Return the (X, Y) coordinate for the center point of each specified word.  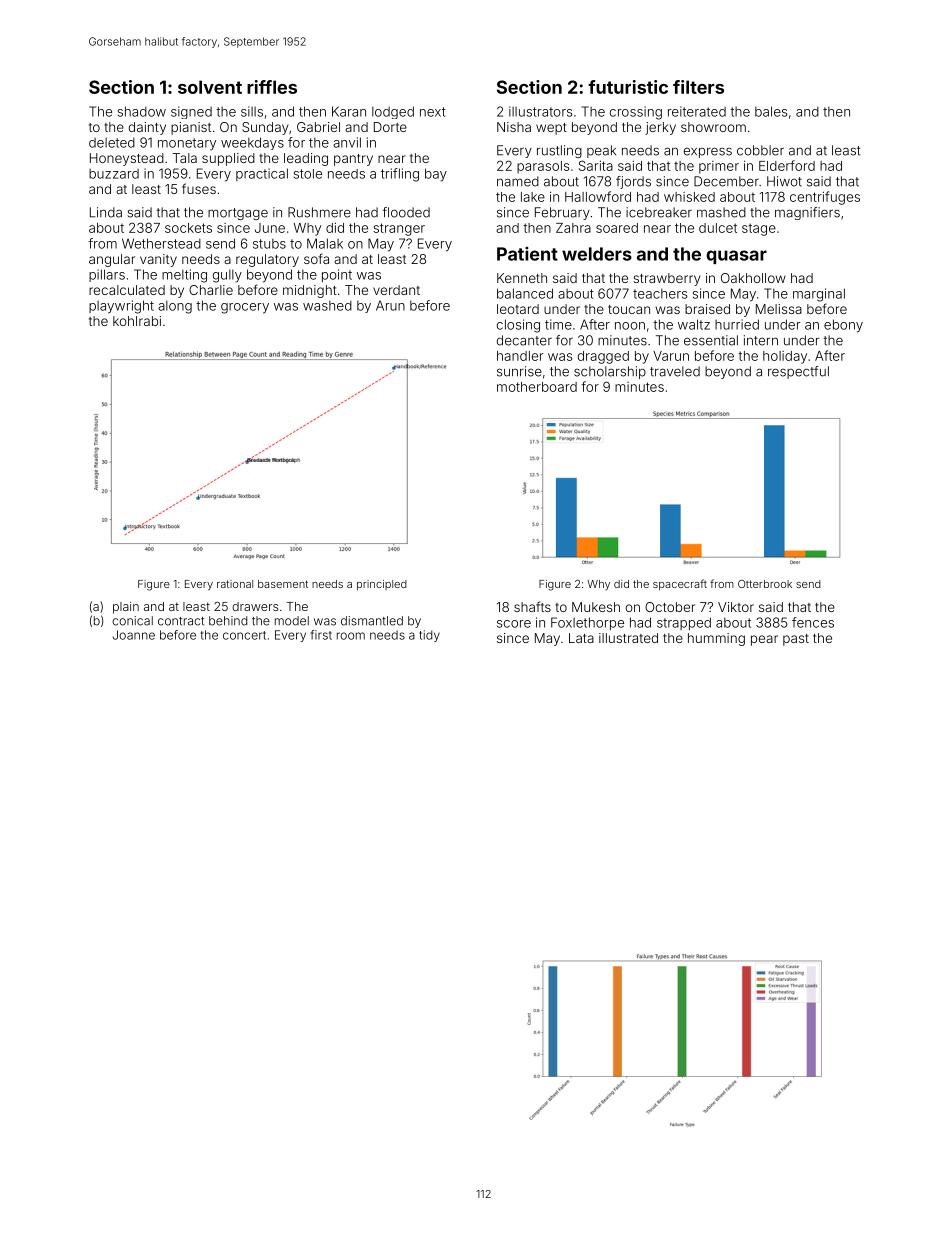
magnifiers (807, 213)
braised (707, 309)
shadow (142, 111)
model (292, 621)
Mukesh (596, 607)
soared (617, 228)
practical (262, 174)
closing (518, 326)
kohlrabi (137, 321)
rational (235, 584)
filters (698, 87)
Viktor (736, 607)
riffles (272, 87)
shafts (532, 606)
